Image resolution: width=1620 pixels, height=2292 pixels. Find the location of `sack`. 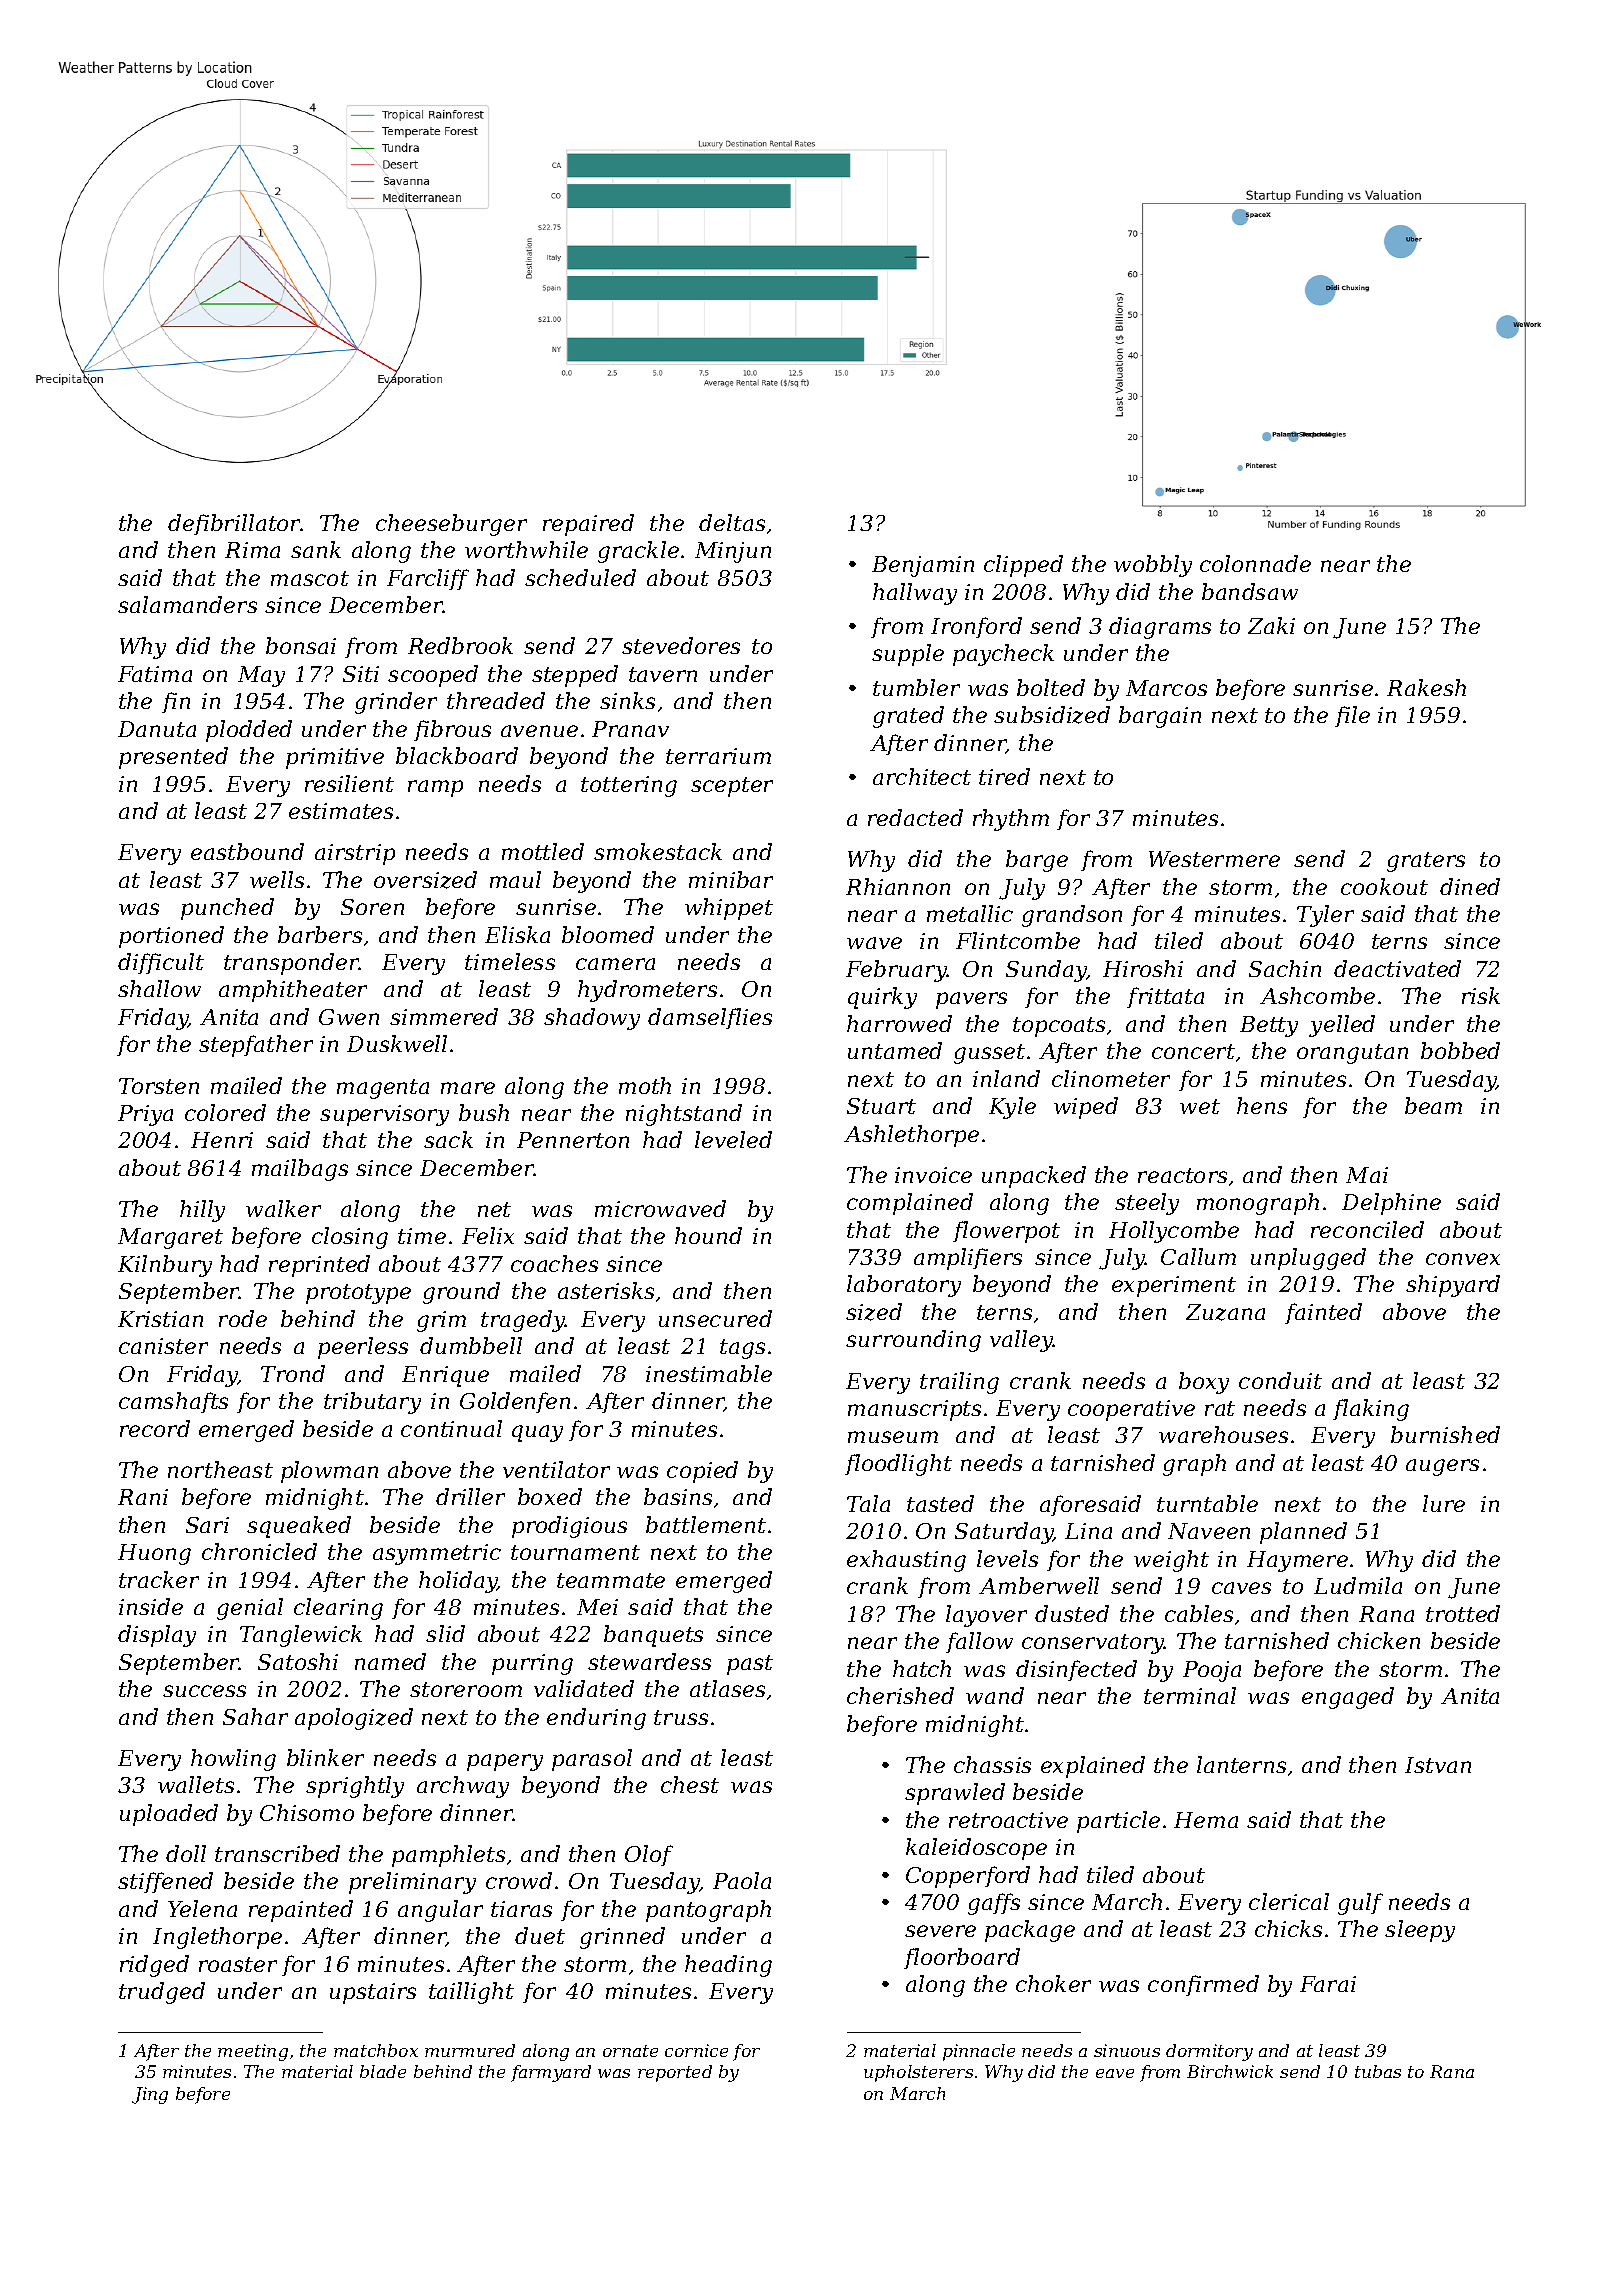

sack is located at coordinates (448, 1139).
